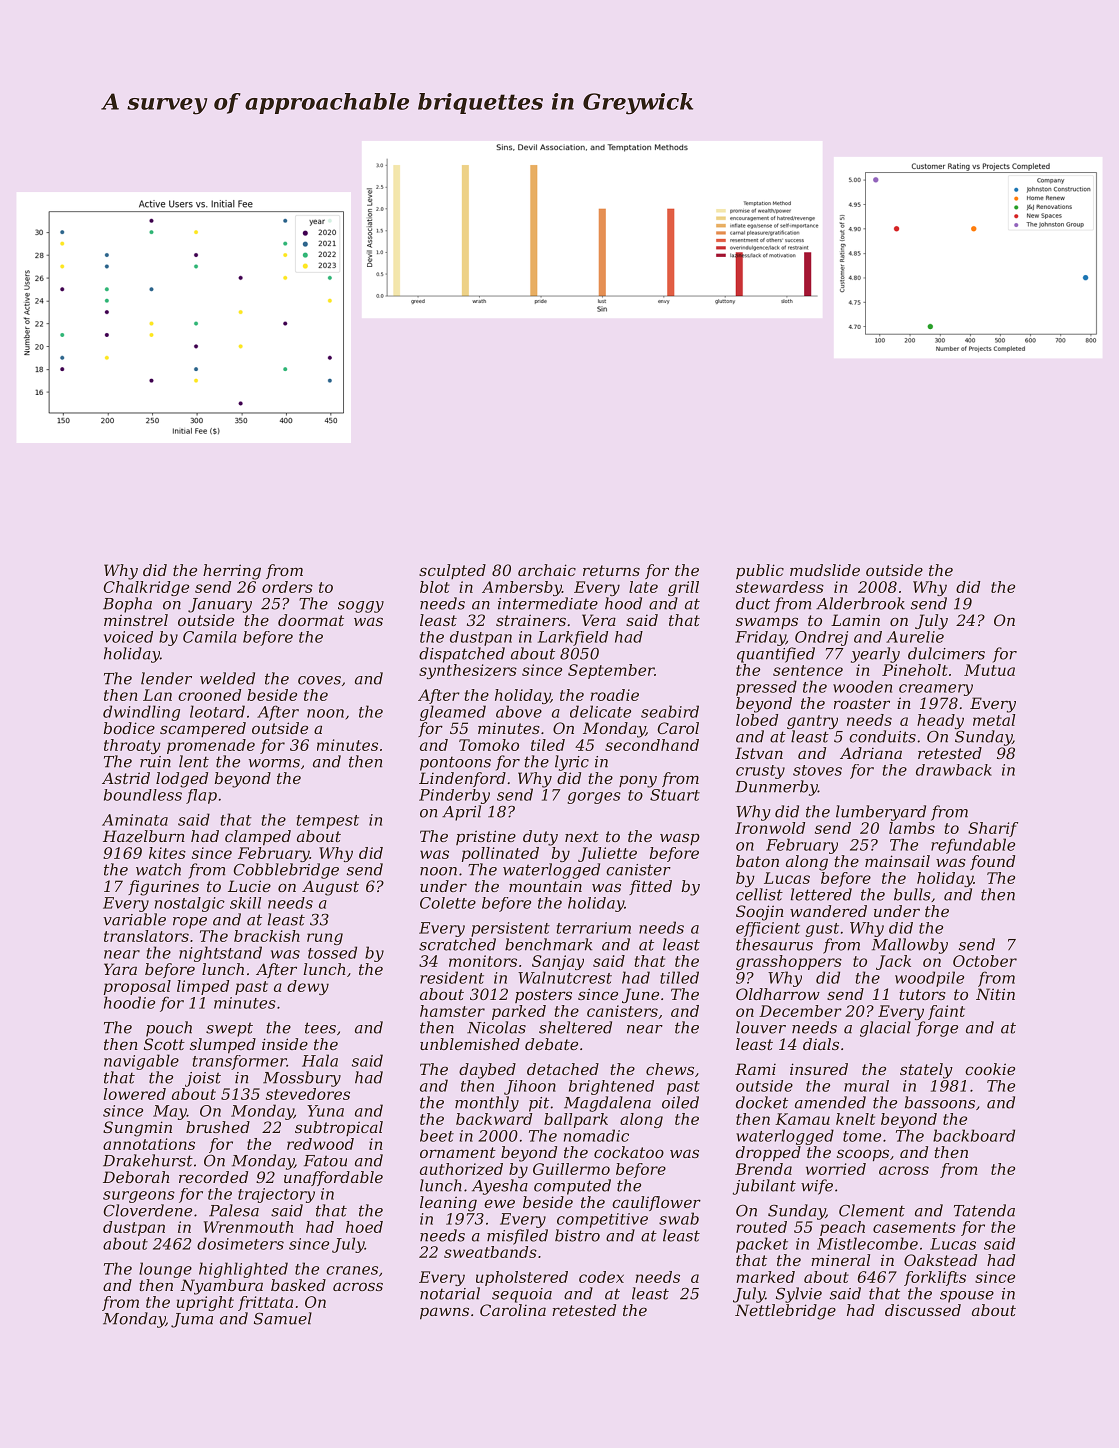 This document has width=1119, height=1448. I want to click on worms, so click(274, 763).
